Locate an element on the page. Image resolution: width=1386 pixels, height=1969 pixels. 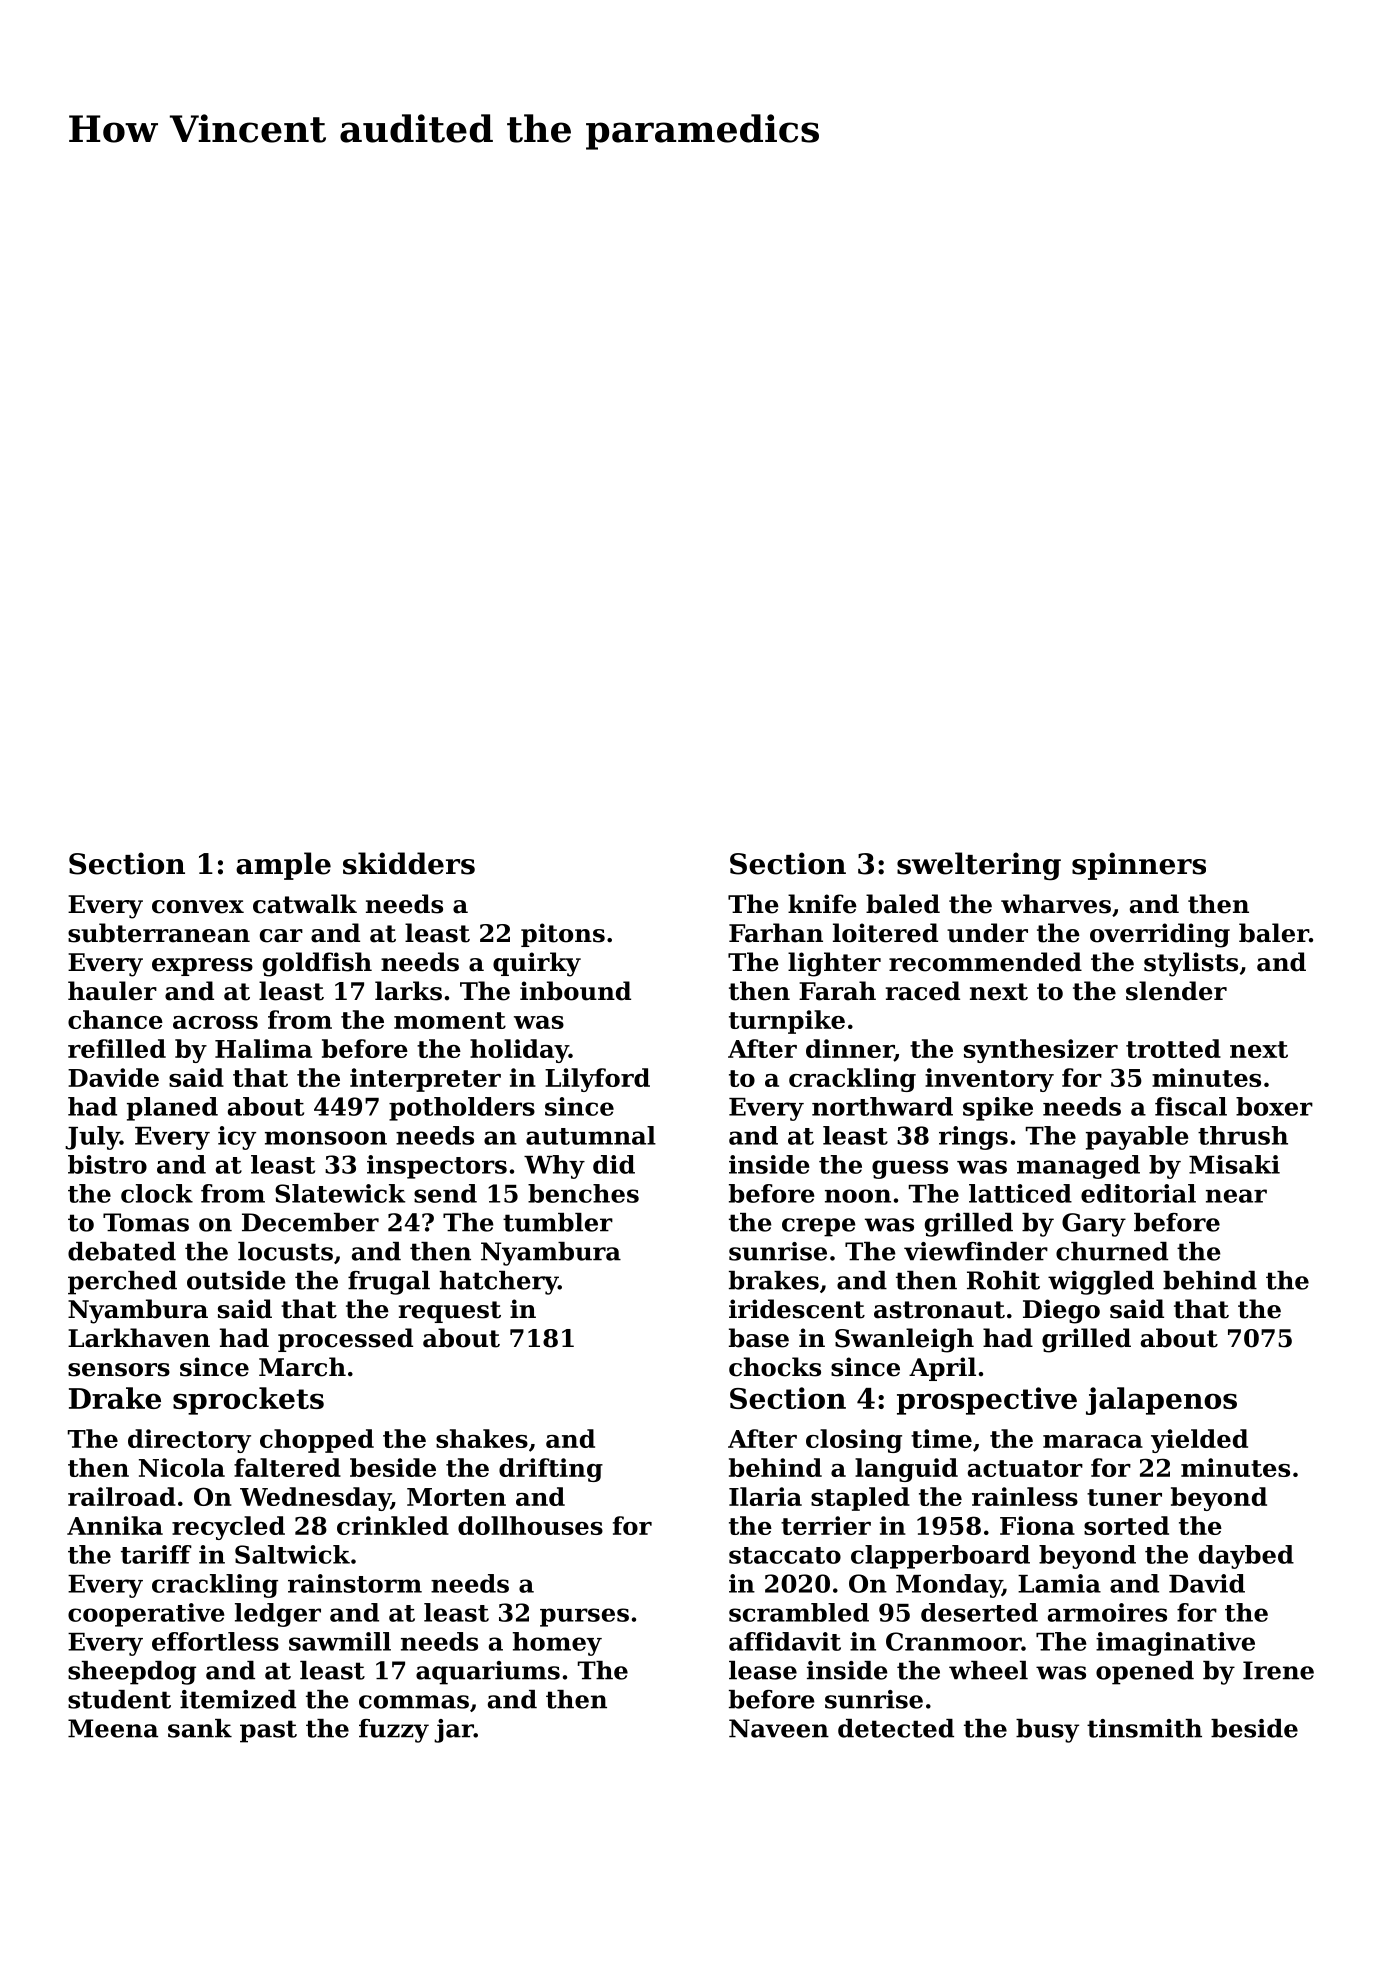
larks is located at coordinates (408, 991).
